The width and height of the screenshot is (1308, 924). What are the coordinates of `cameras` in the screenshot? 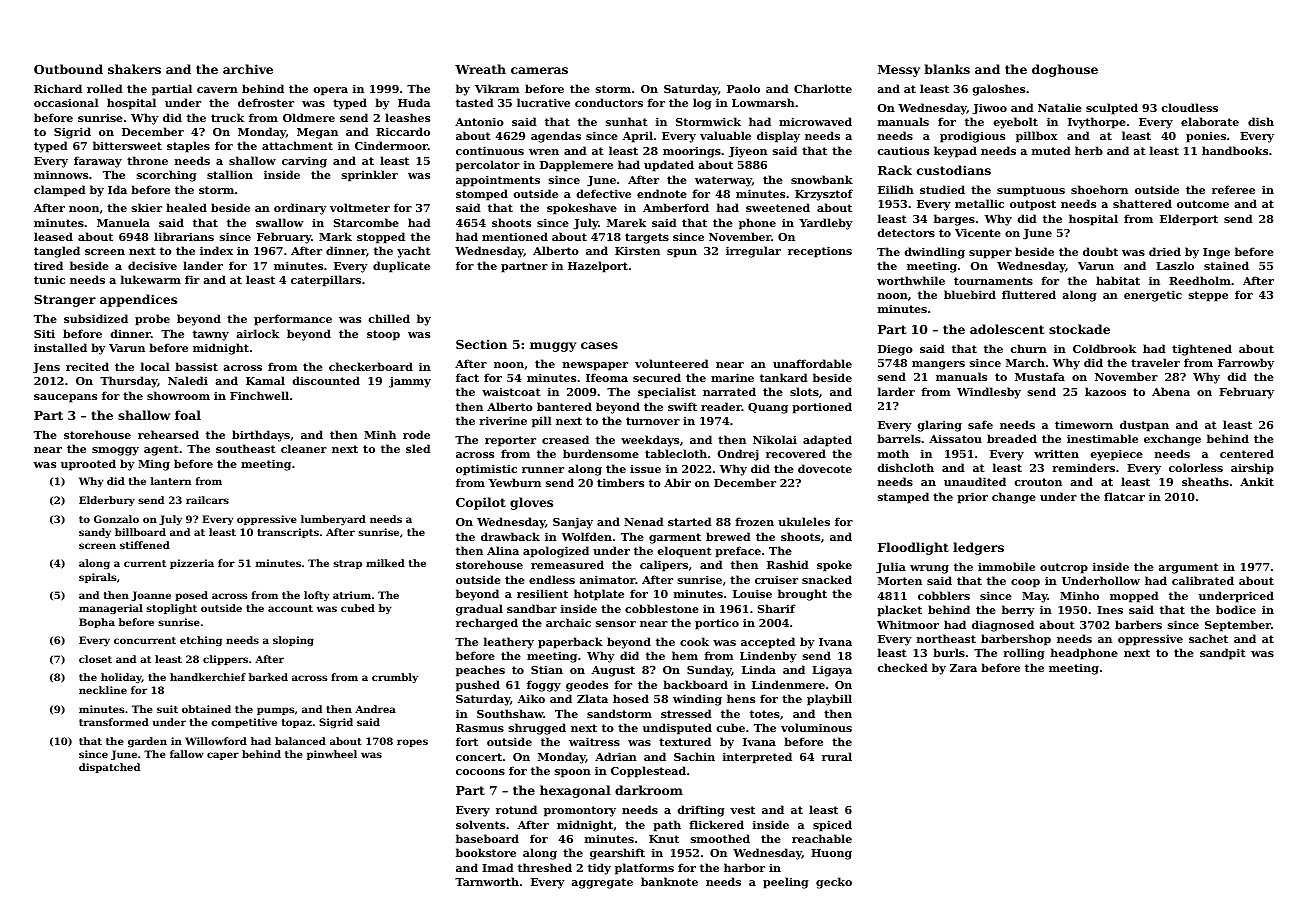 It's located at (539, 70).
